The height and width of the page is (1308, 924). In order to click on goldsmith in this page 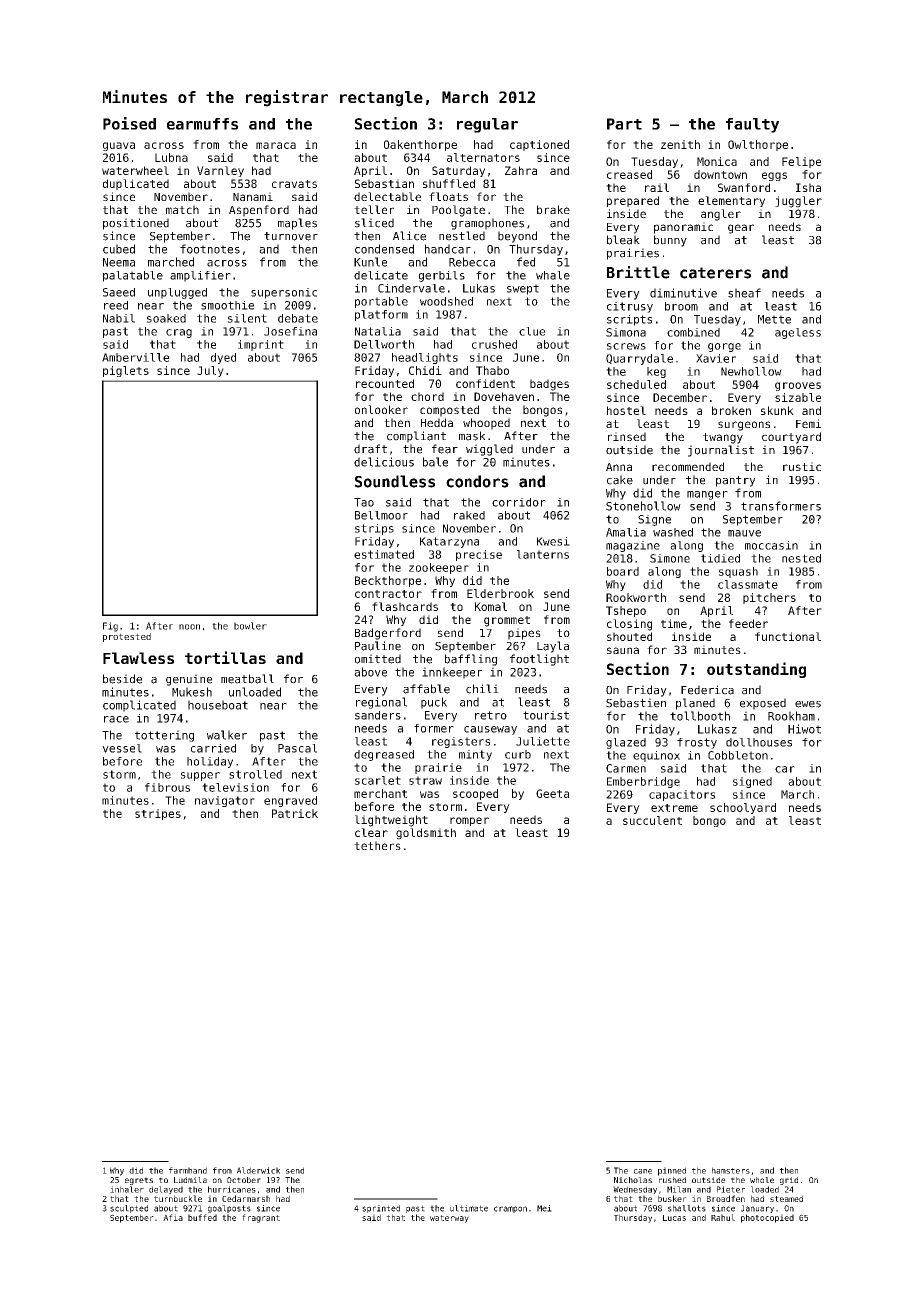, I will do `click(426, 834)`.
